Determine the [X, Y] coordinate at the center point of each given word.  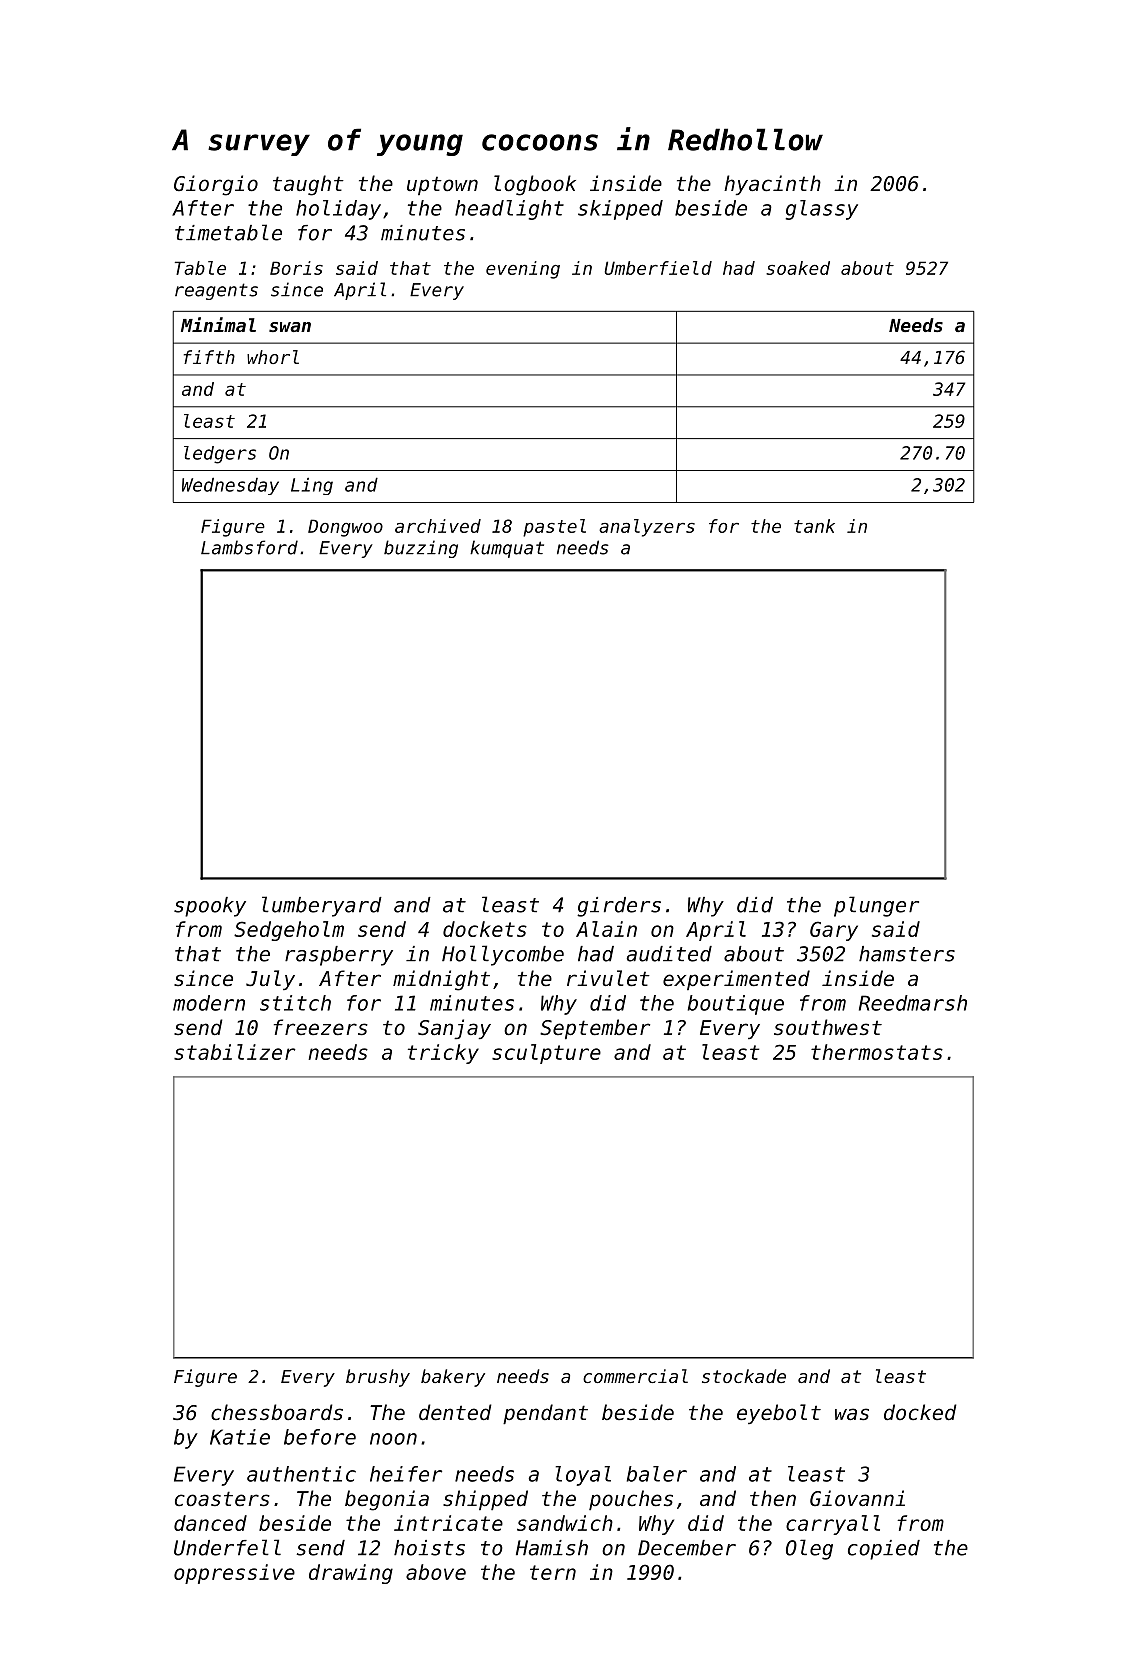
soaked [798, 268]
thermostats [877, 1052]
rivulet [608, 978]
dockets [485, 929]
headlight [509, 210]
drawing [351, 1574]
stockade [744, 1376]
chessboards [277, 1412]
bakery [453, 1378]
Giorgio [216, 185]
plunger [876, 906]
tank [814, 526]
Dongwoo [345, 528]
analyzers [647, 528]
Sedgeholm [289, 931]
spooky [210, 907]
